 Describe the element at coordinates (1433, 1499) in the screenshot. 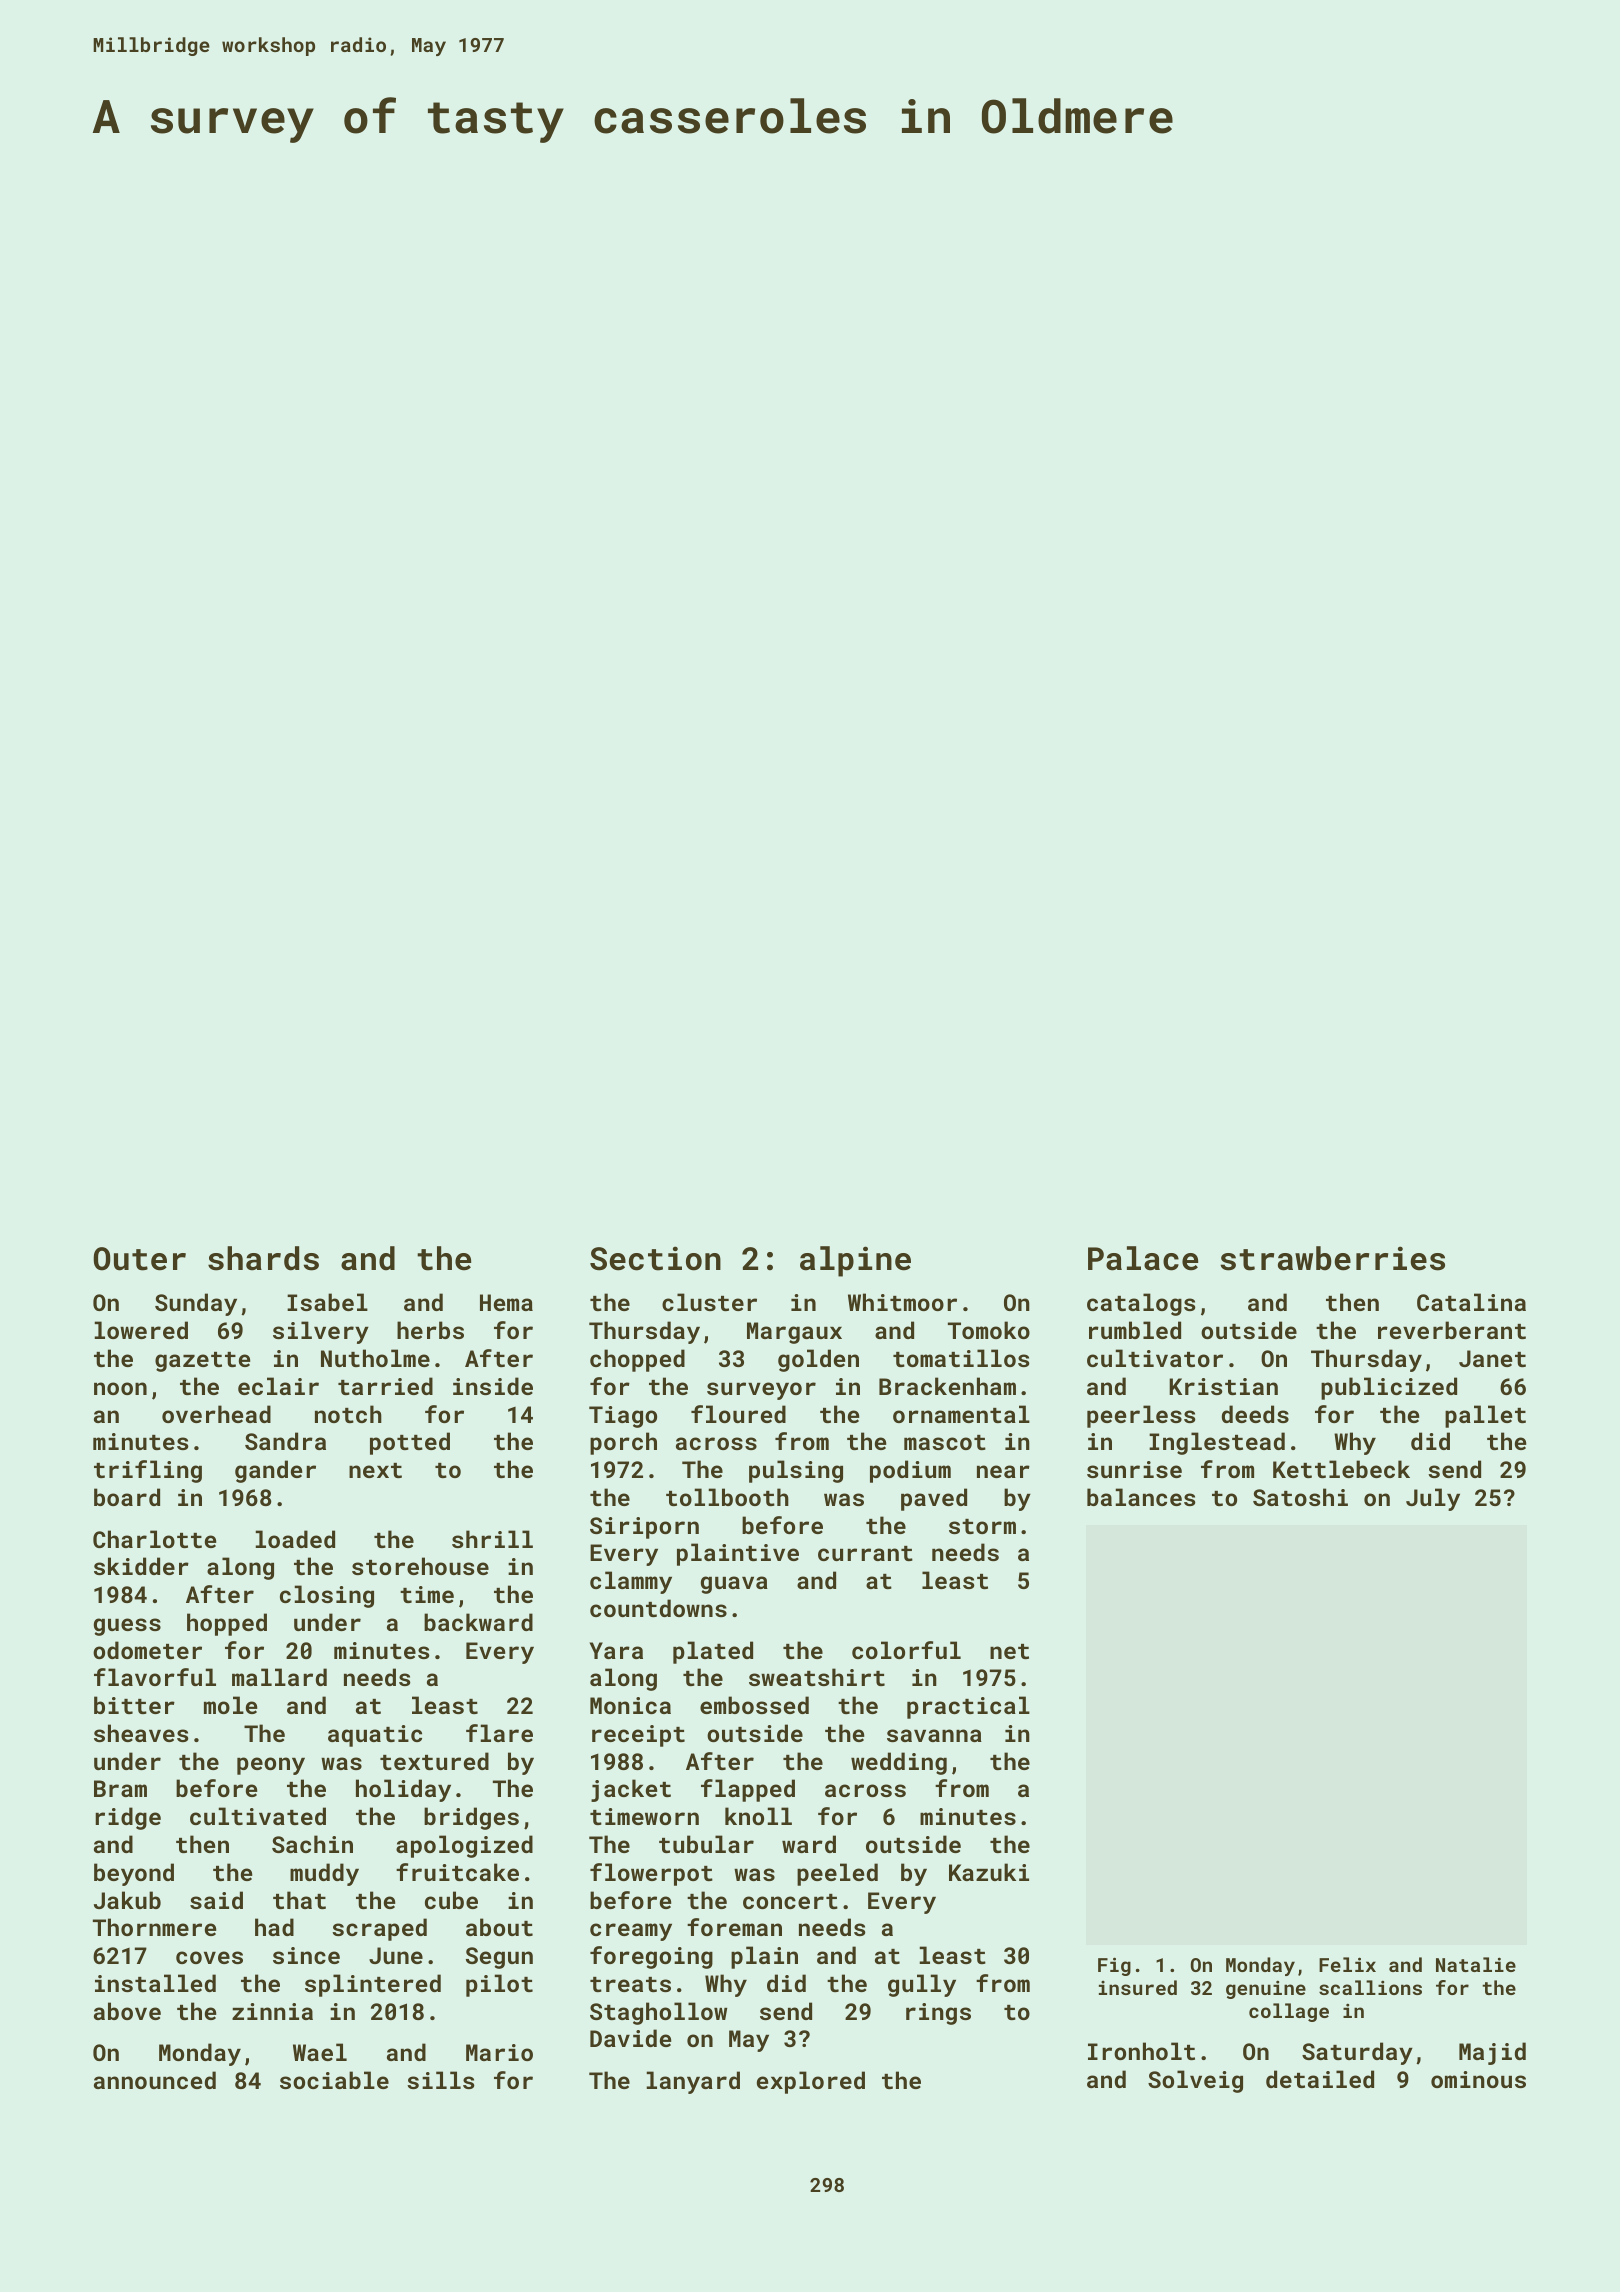

I see `July` at that location.
